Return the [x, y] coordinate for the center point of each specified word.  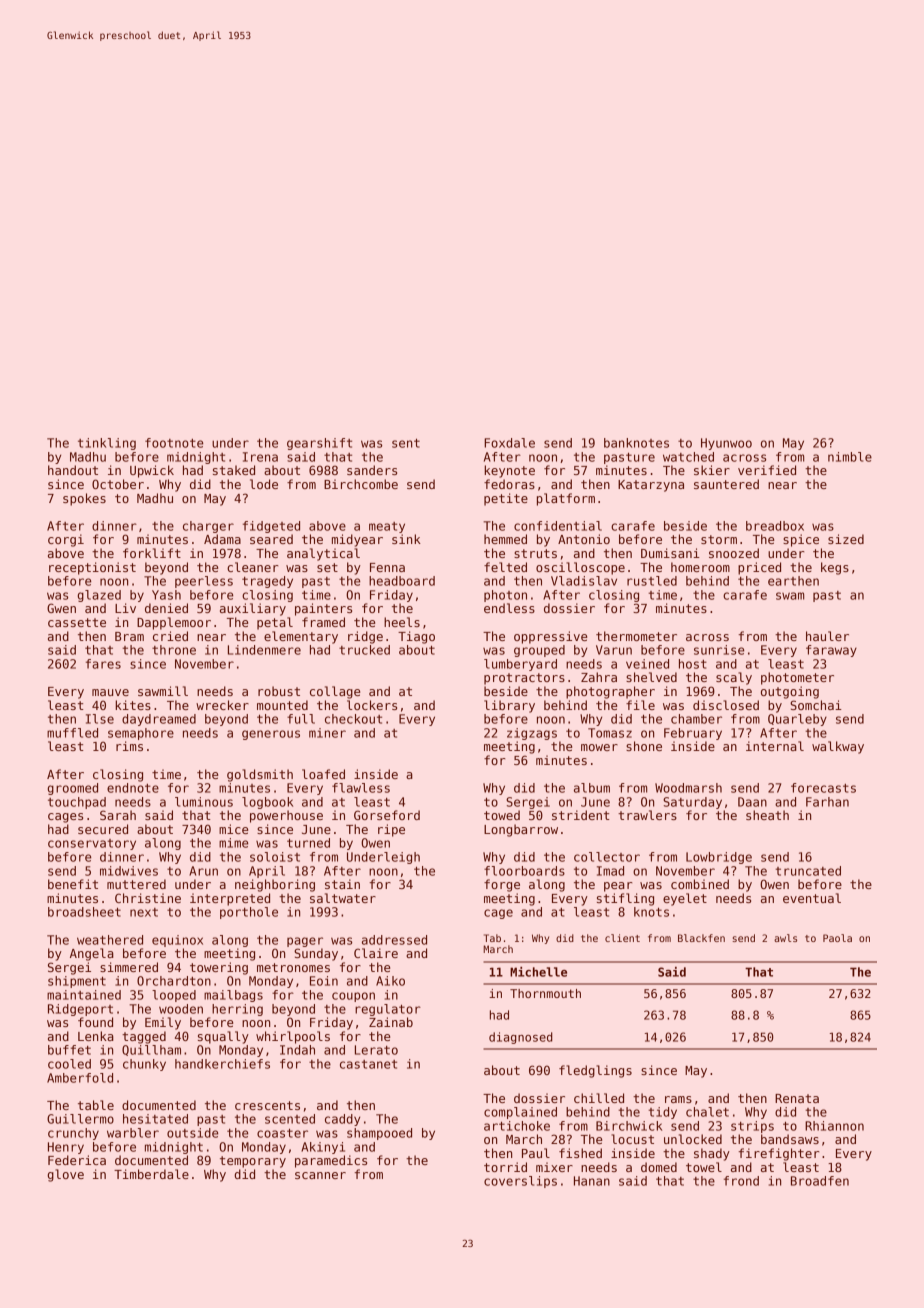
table [96, 1105]
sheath [767, 815]
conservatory [92, 844]
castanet [368, 1064]
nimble [850, 457]
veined [647, 664]
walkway [838, 747]
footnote [174, 443]
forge [502, 885]
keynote [509, 471]
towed [502, 815]
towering [219, 968]
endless [509, 608]
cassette [77, 622]
